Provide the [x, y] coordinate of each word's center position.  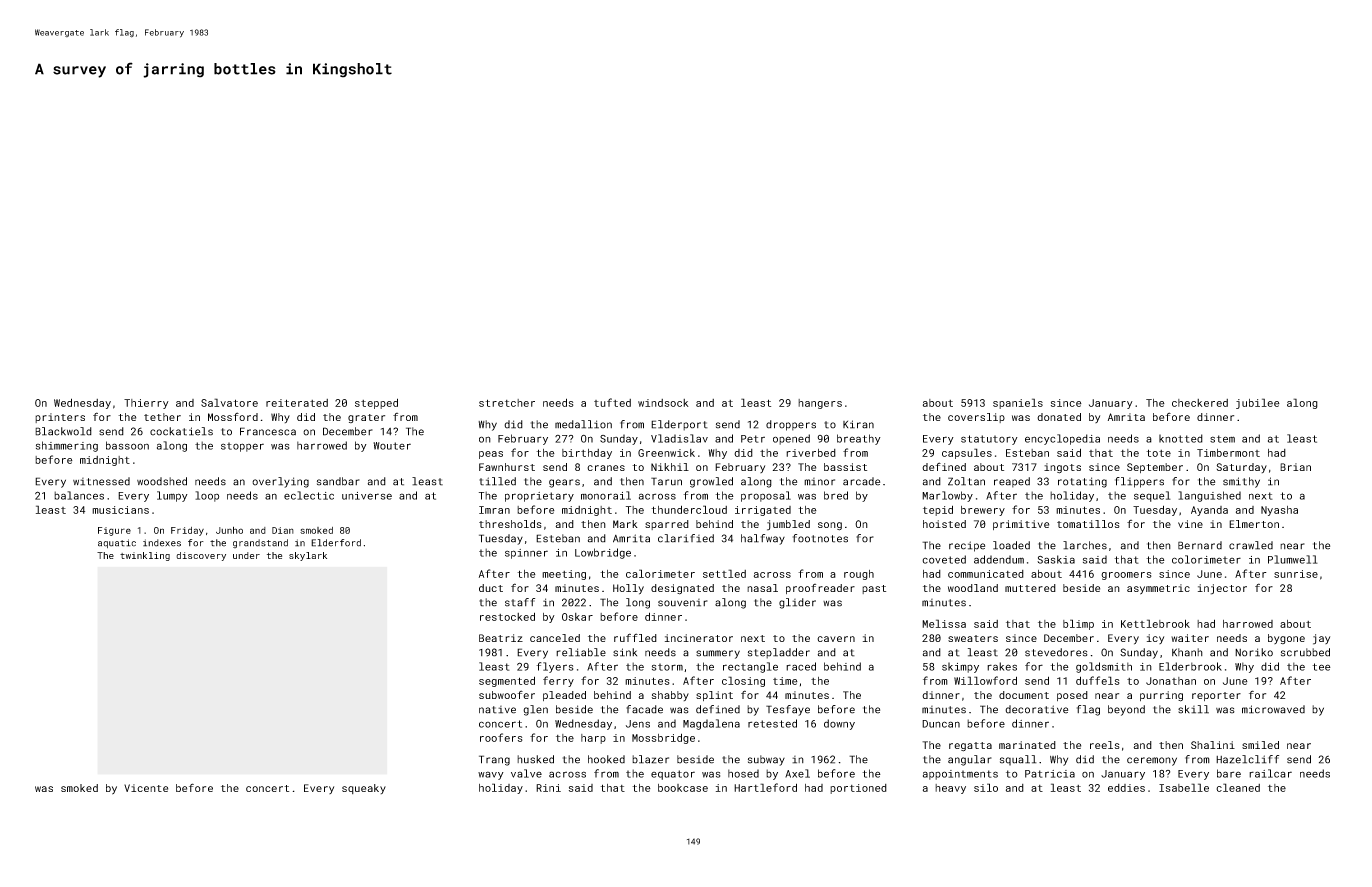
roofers [501, 737]
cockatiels [181, 431]
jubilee [1258, 403]
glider [797, 603]
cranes [606, 468]
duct [491, 588]
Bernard [1200, 545]
